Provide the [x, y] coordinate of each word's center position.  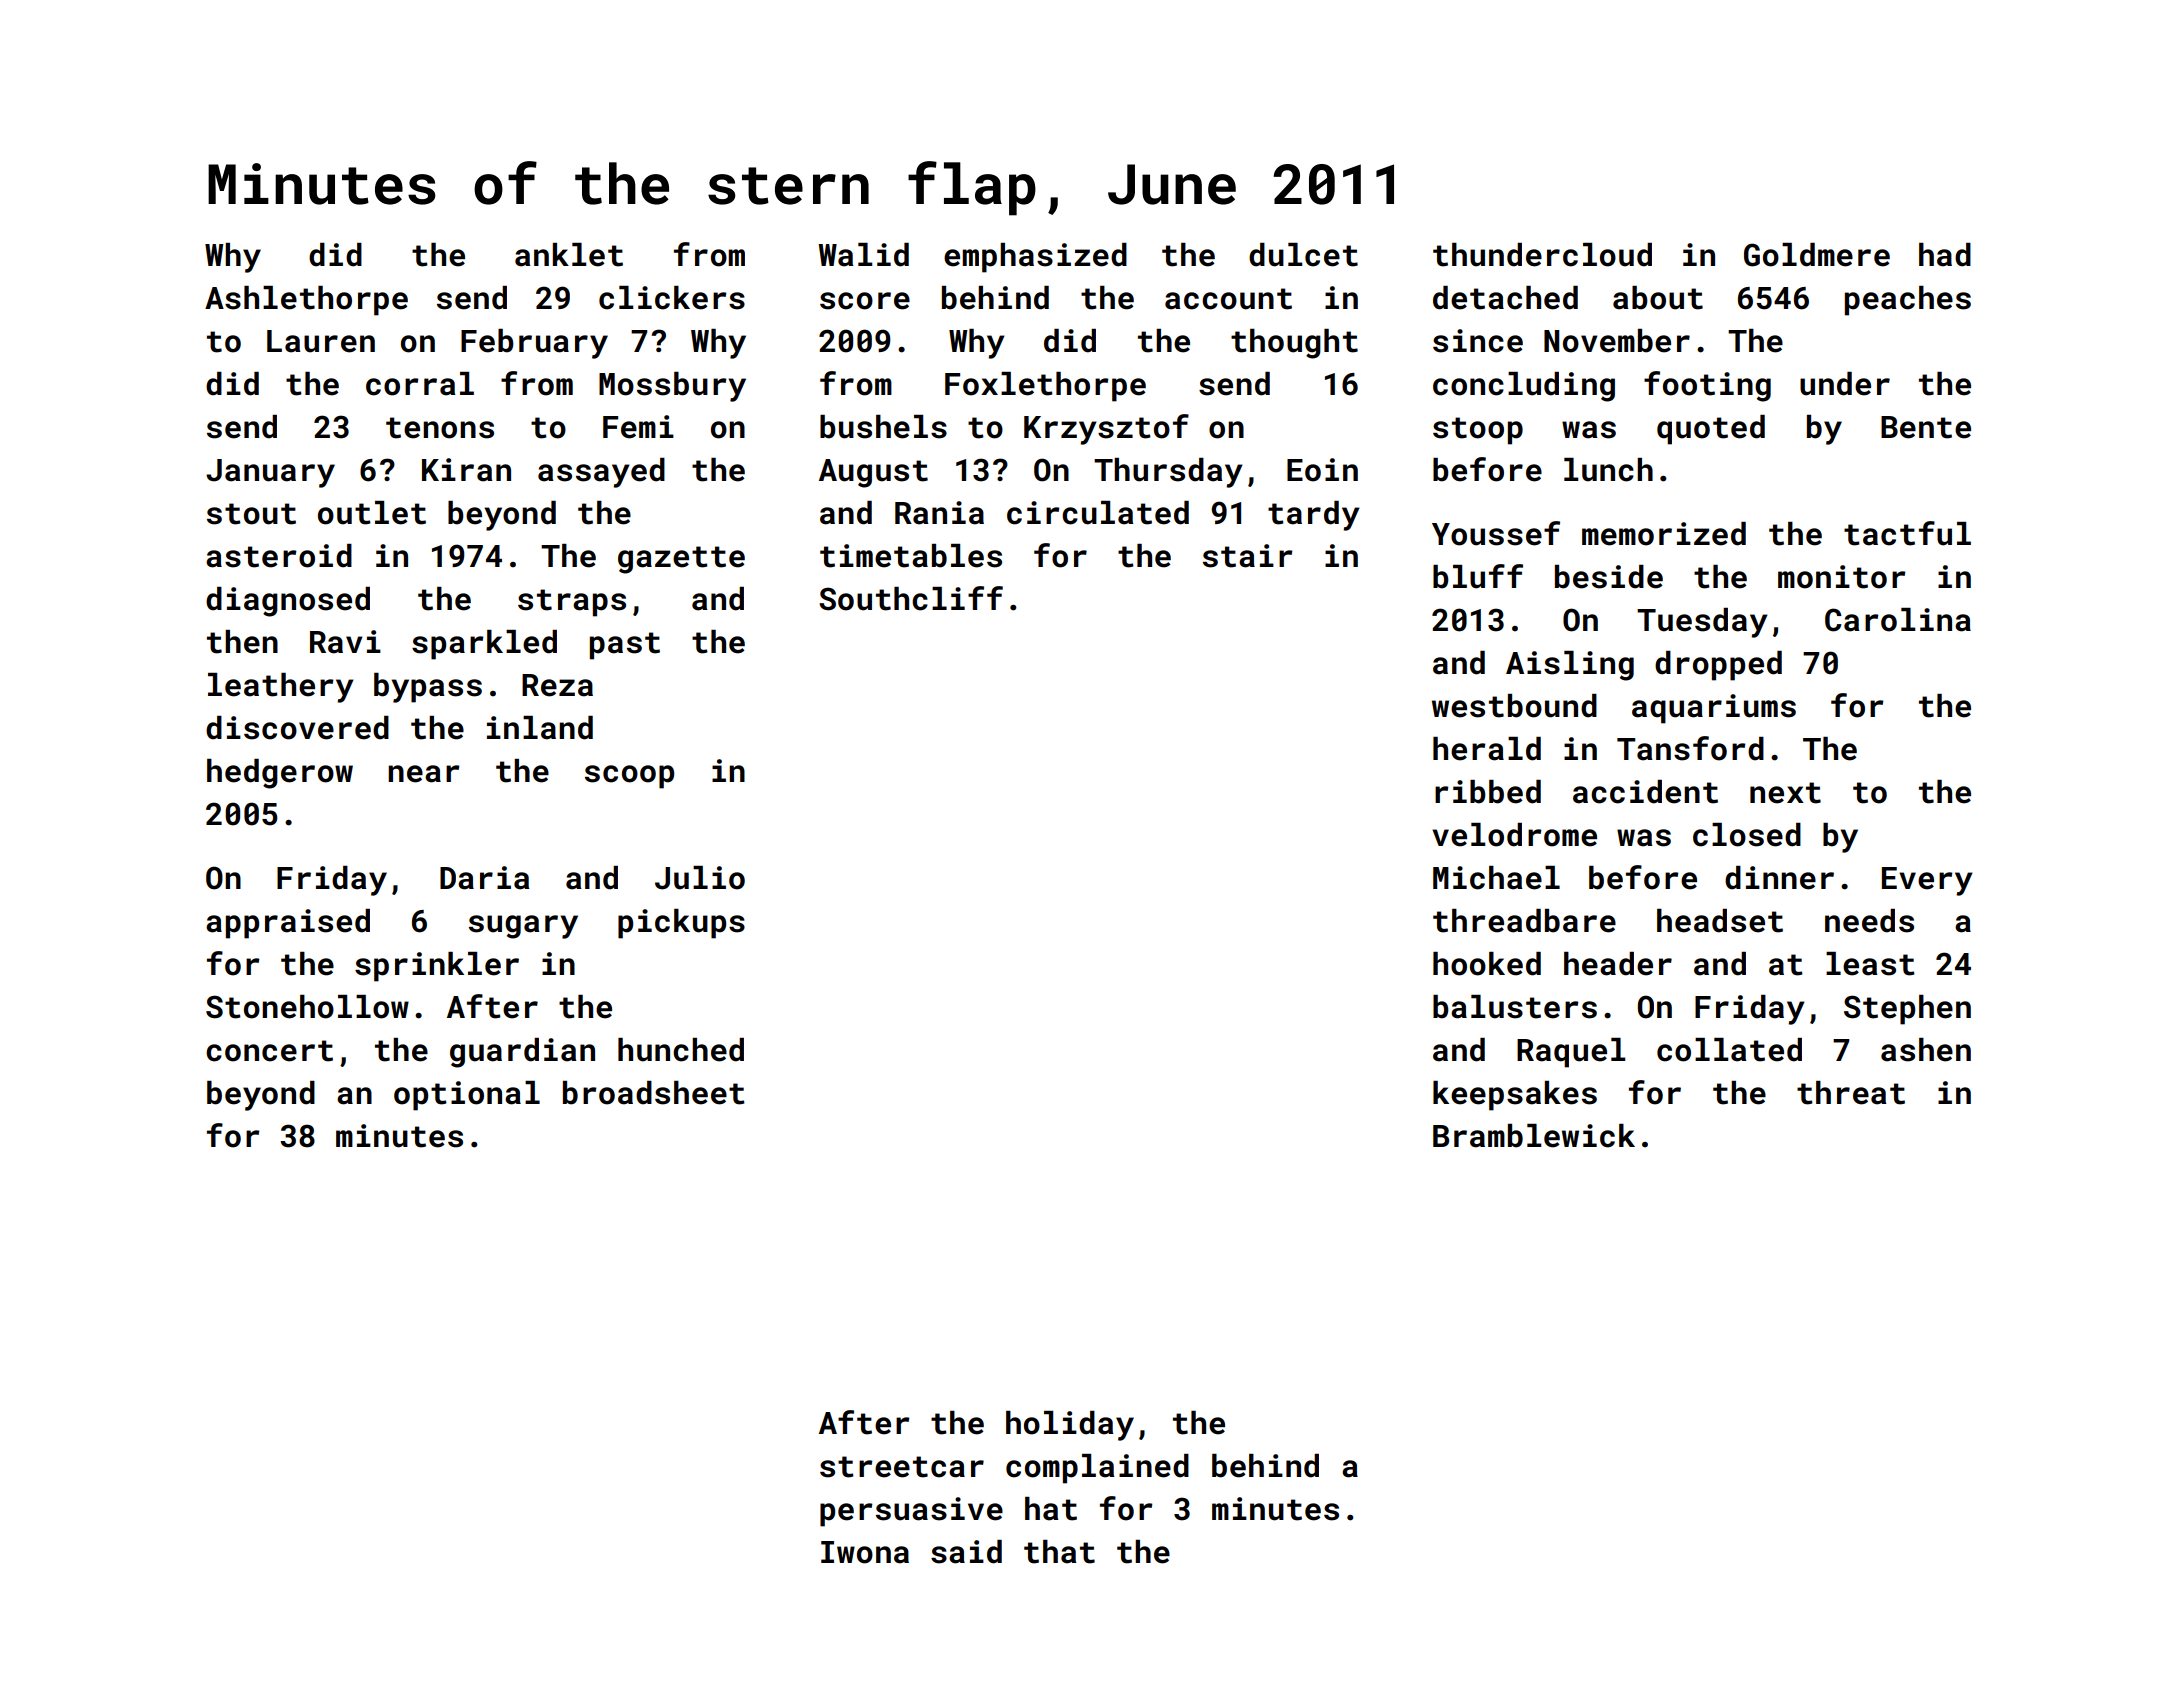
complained [1097, 1469]
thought [1294, 344]
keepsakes [1515, 1096]
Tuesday [1702, 623]
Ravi [345, 642]
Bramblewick [1534, 1136]
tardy [1314, 516]
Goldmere [1817, 255]
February [534, 344]
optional [467, 1096]
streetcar [902, 1467]
